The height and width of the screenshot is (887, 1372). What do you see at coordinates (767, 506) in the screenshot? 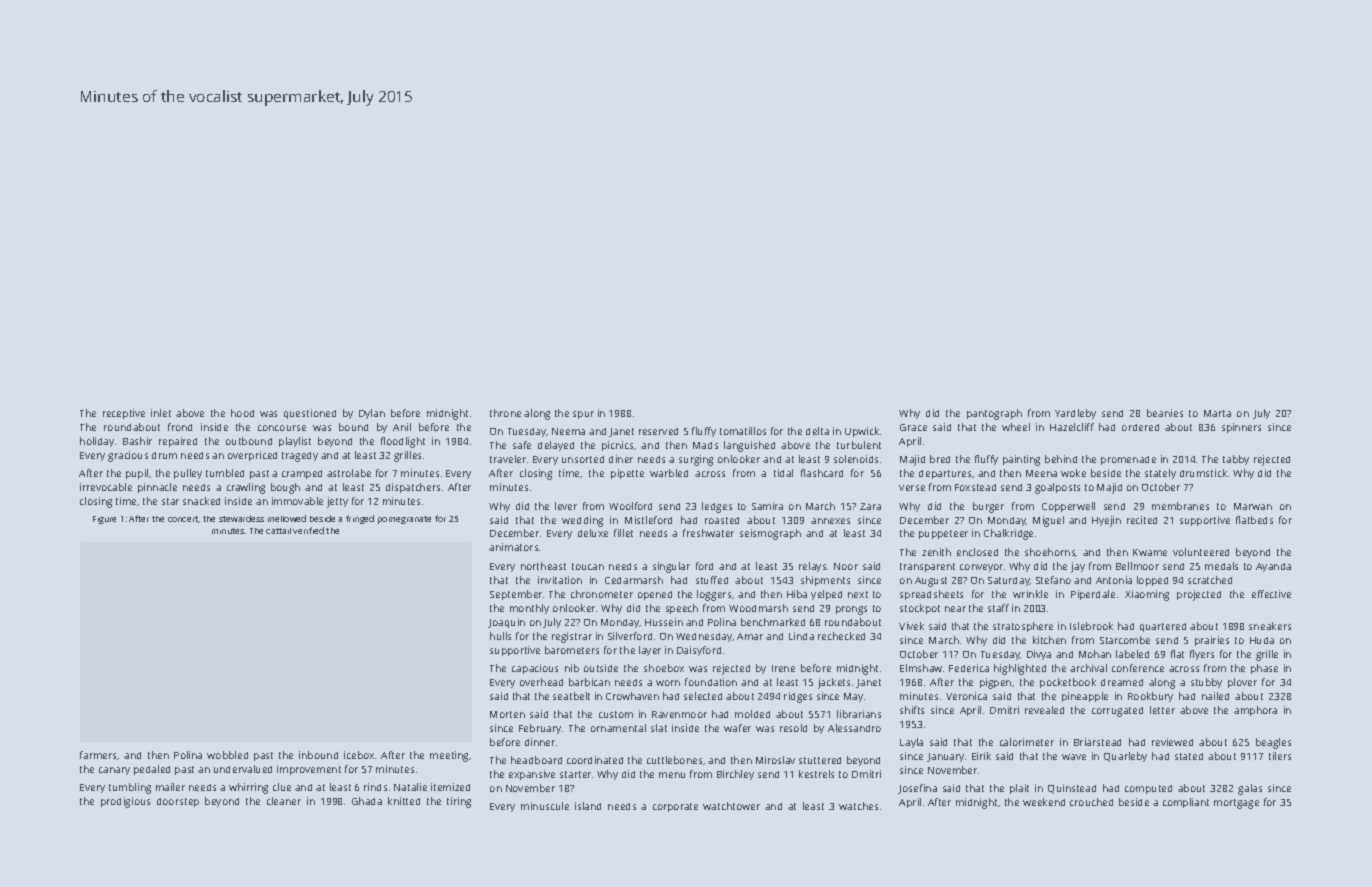
I see `Samira` at bounding box center [767, 506].
